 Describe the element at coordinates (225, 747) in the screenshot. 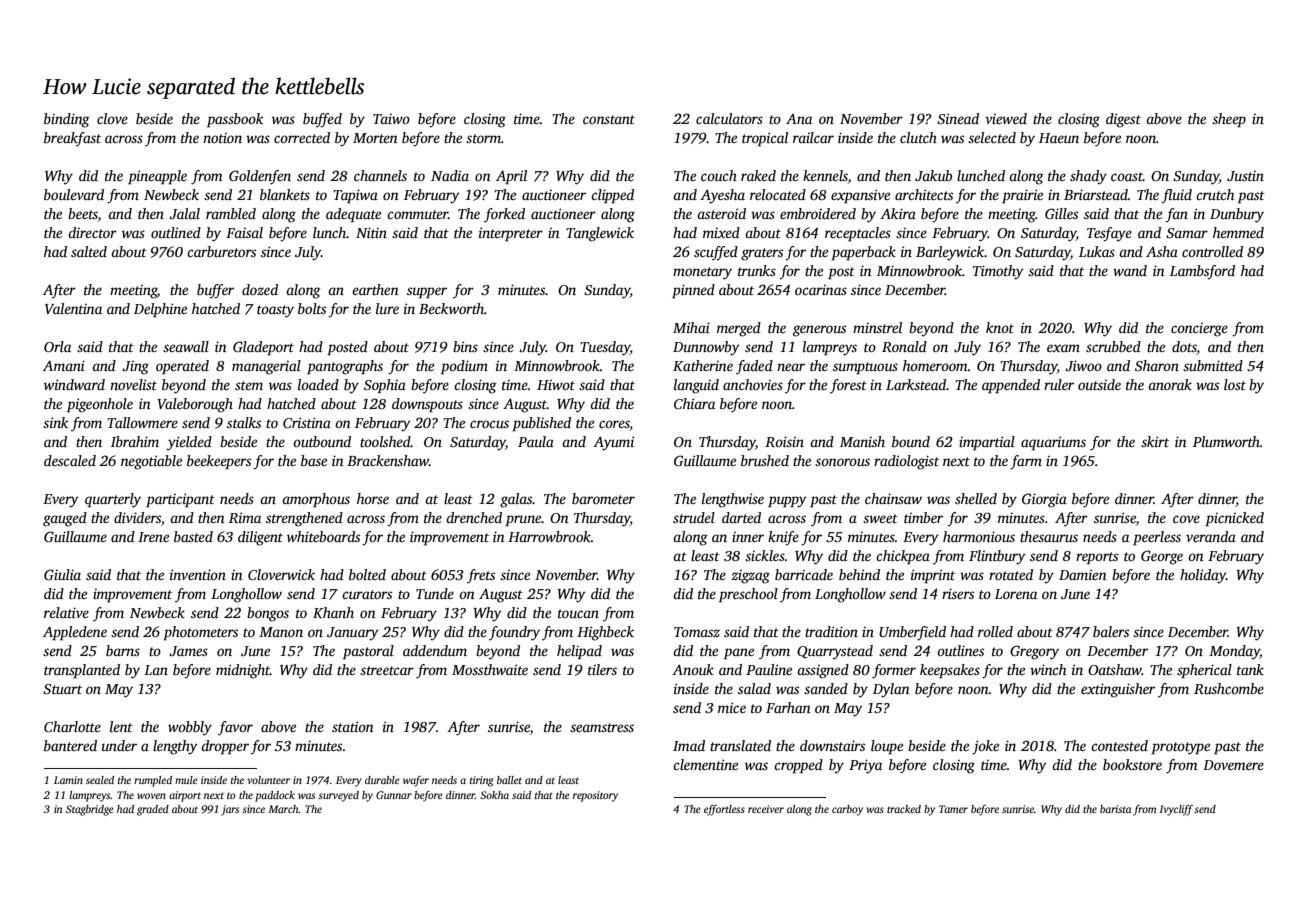

I see `dropper` at that location.
